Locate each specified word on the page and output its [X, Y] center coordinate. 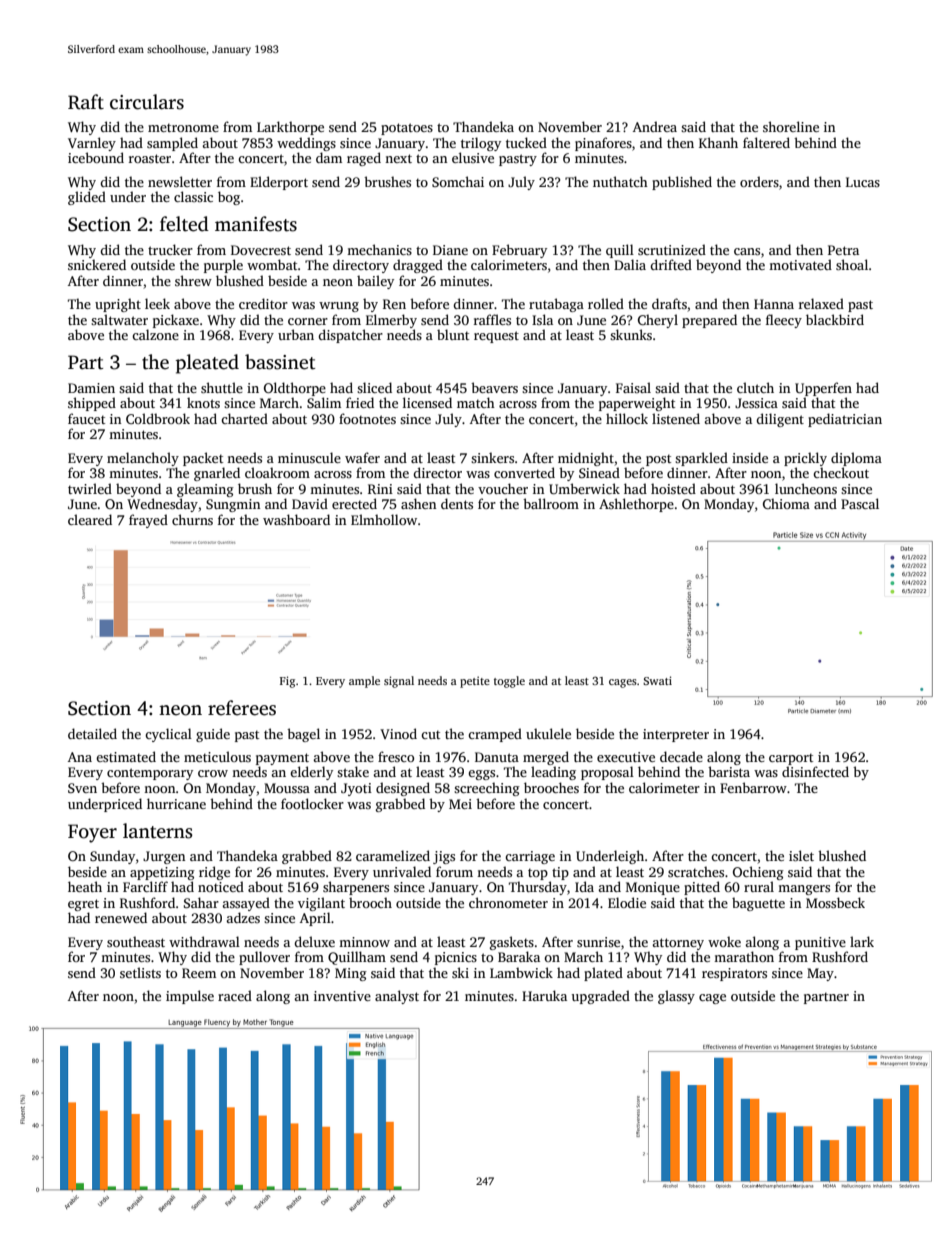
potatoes [407, 129]
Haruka [544, 995]
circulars [147, 102]
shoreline [791, 126]
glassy [676, 997]
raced [235, 995]
